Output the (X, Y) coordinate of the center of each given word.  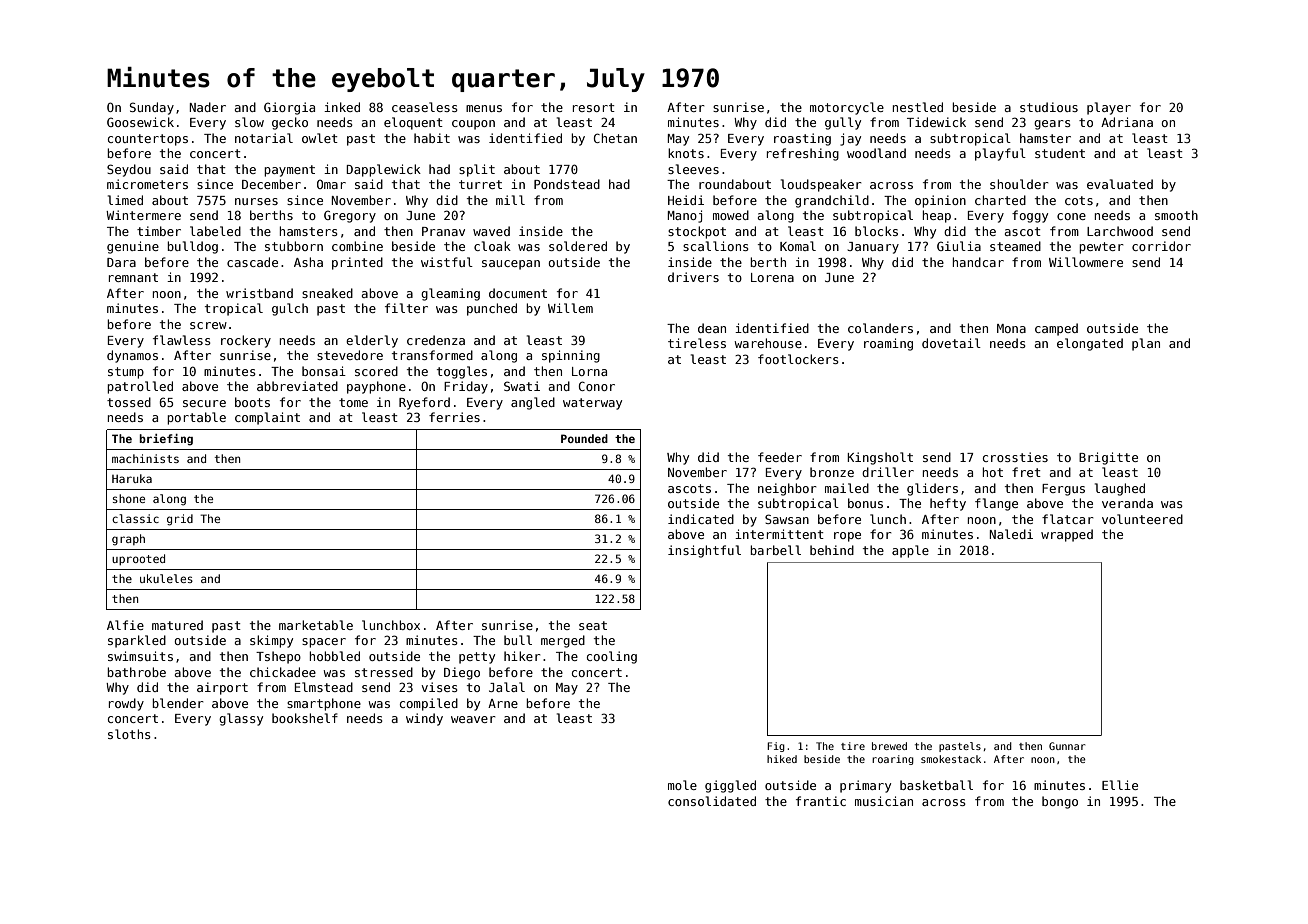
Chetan (615, 138)
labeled (215, 231)
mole (682, 785)
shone (129, 498)
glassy (241, 719)
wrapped (1067, 535)
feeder (780, 457)
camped (1056, 329)
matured (177, 625)
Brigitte (1108, 458)
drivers (693, 277)
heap (937, 216)
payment (289, 171)
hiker (522, 656)
